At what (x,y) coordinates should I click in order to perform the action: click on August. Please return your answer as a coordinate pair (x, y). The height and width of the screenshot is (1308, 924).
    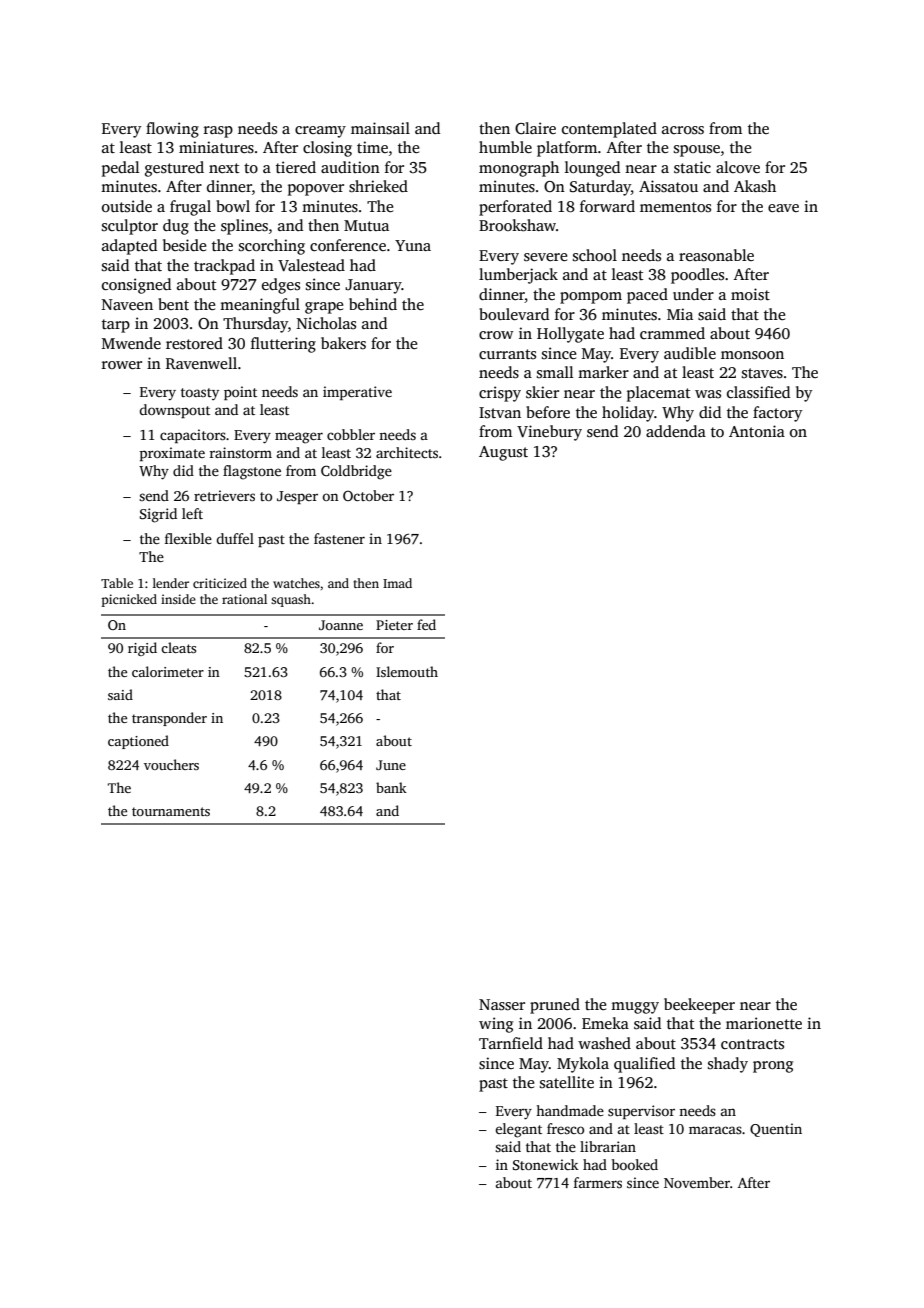
    Looking at the image, I should click on (503, 453).
